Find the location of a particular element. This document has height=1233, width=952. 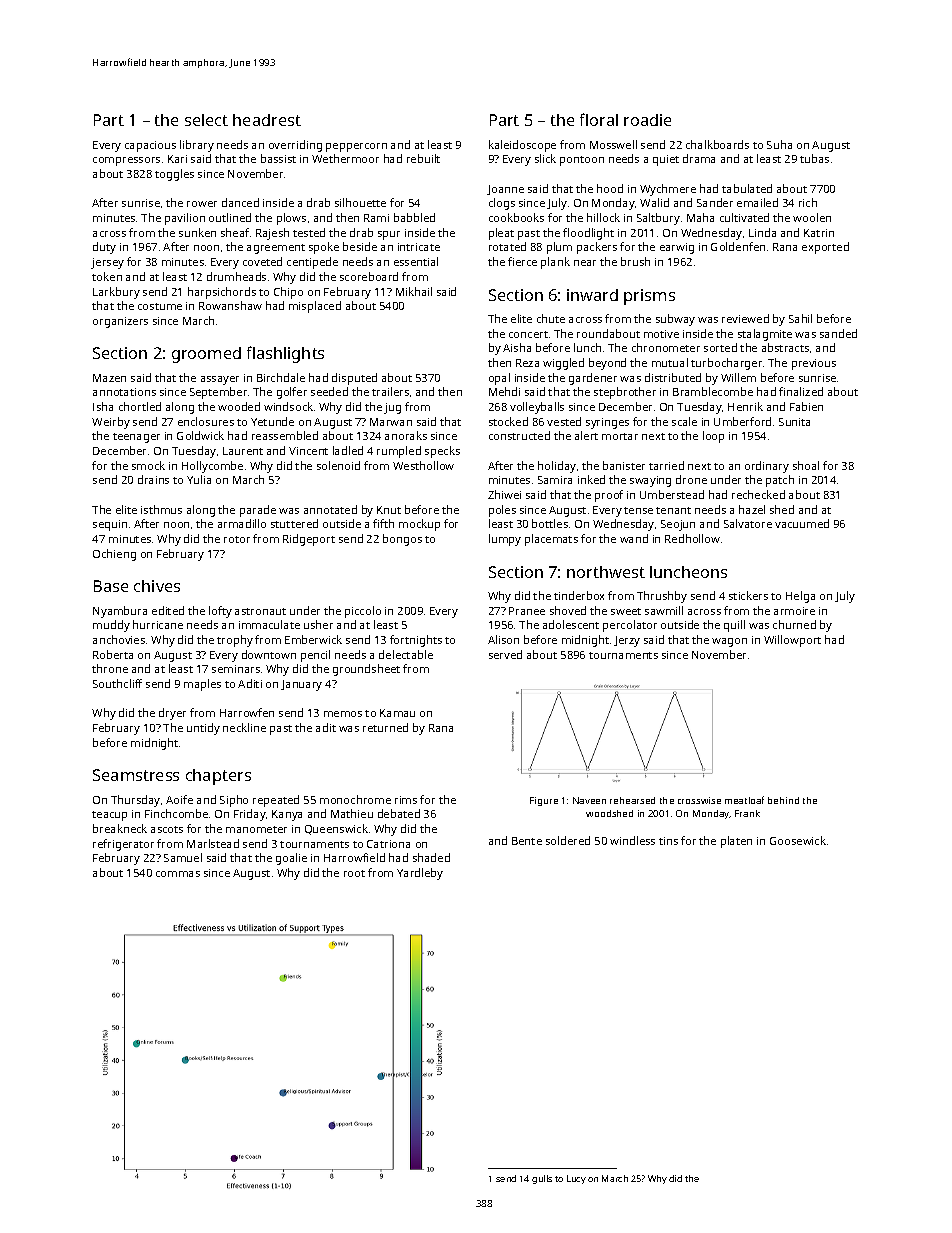

Pranee is located at coordinates (527, 611).
